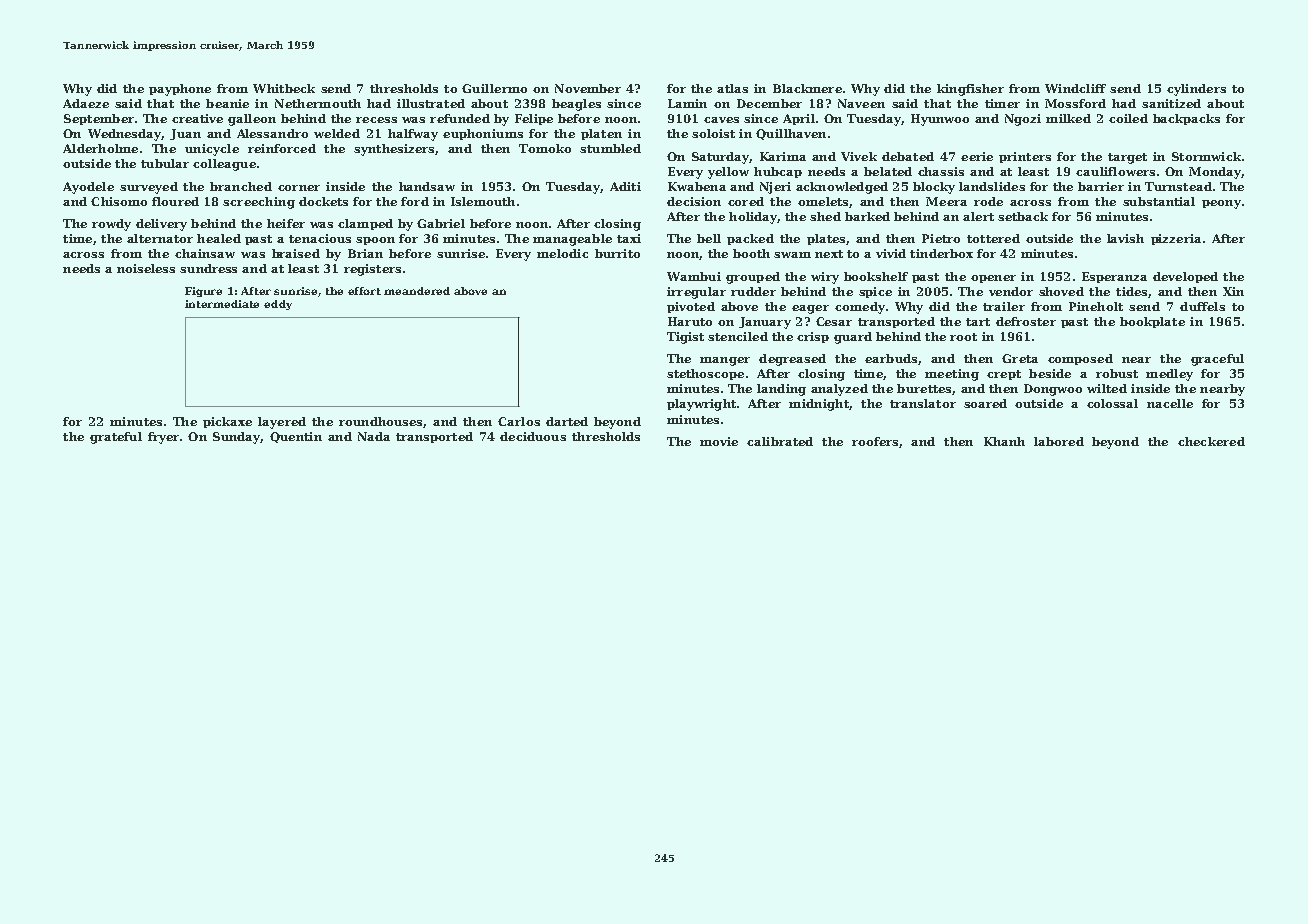  What do you see at coordinates (1196, 90) in the screenshot?
I see `cylinders` at bounding box center [1196, 90].
